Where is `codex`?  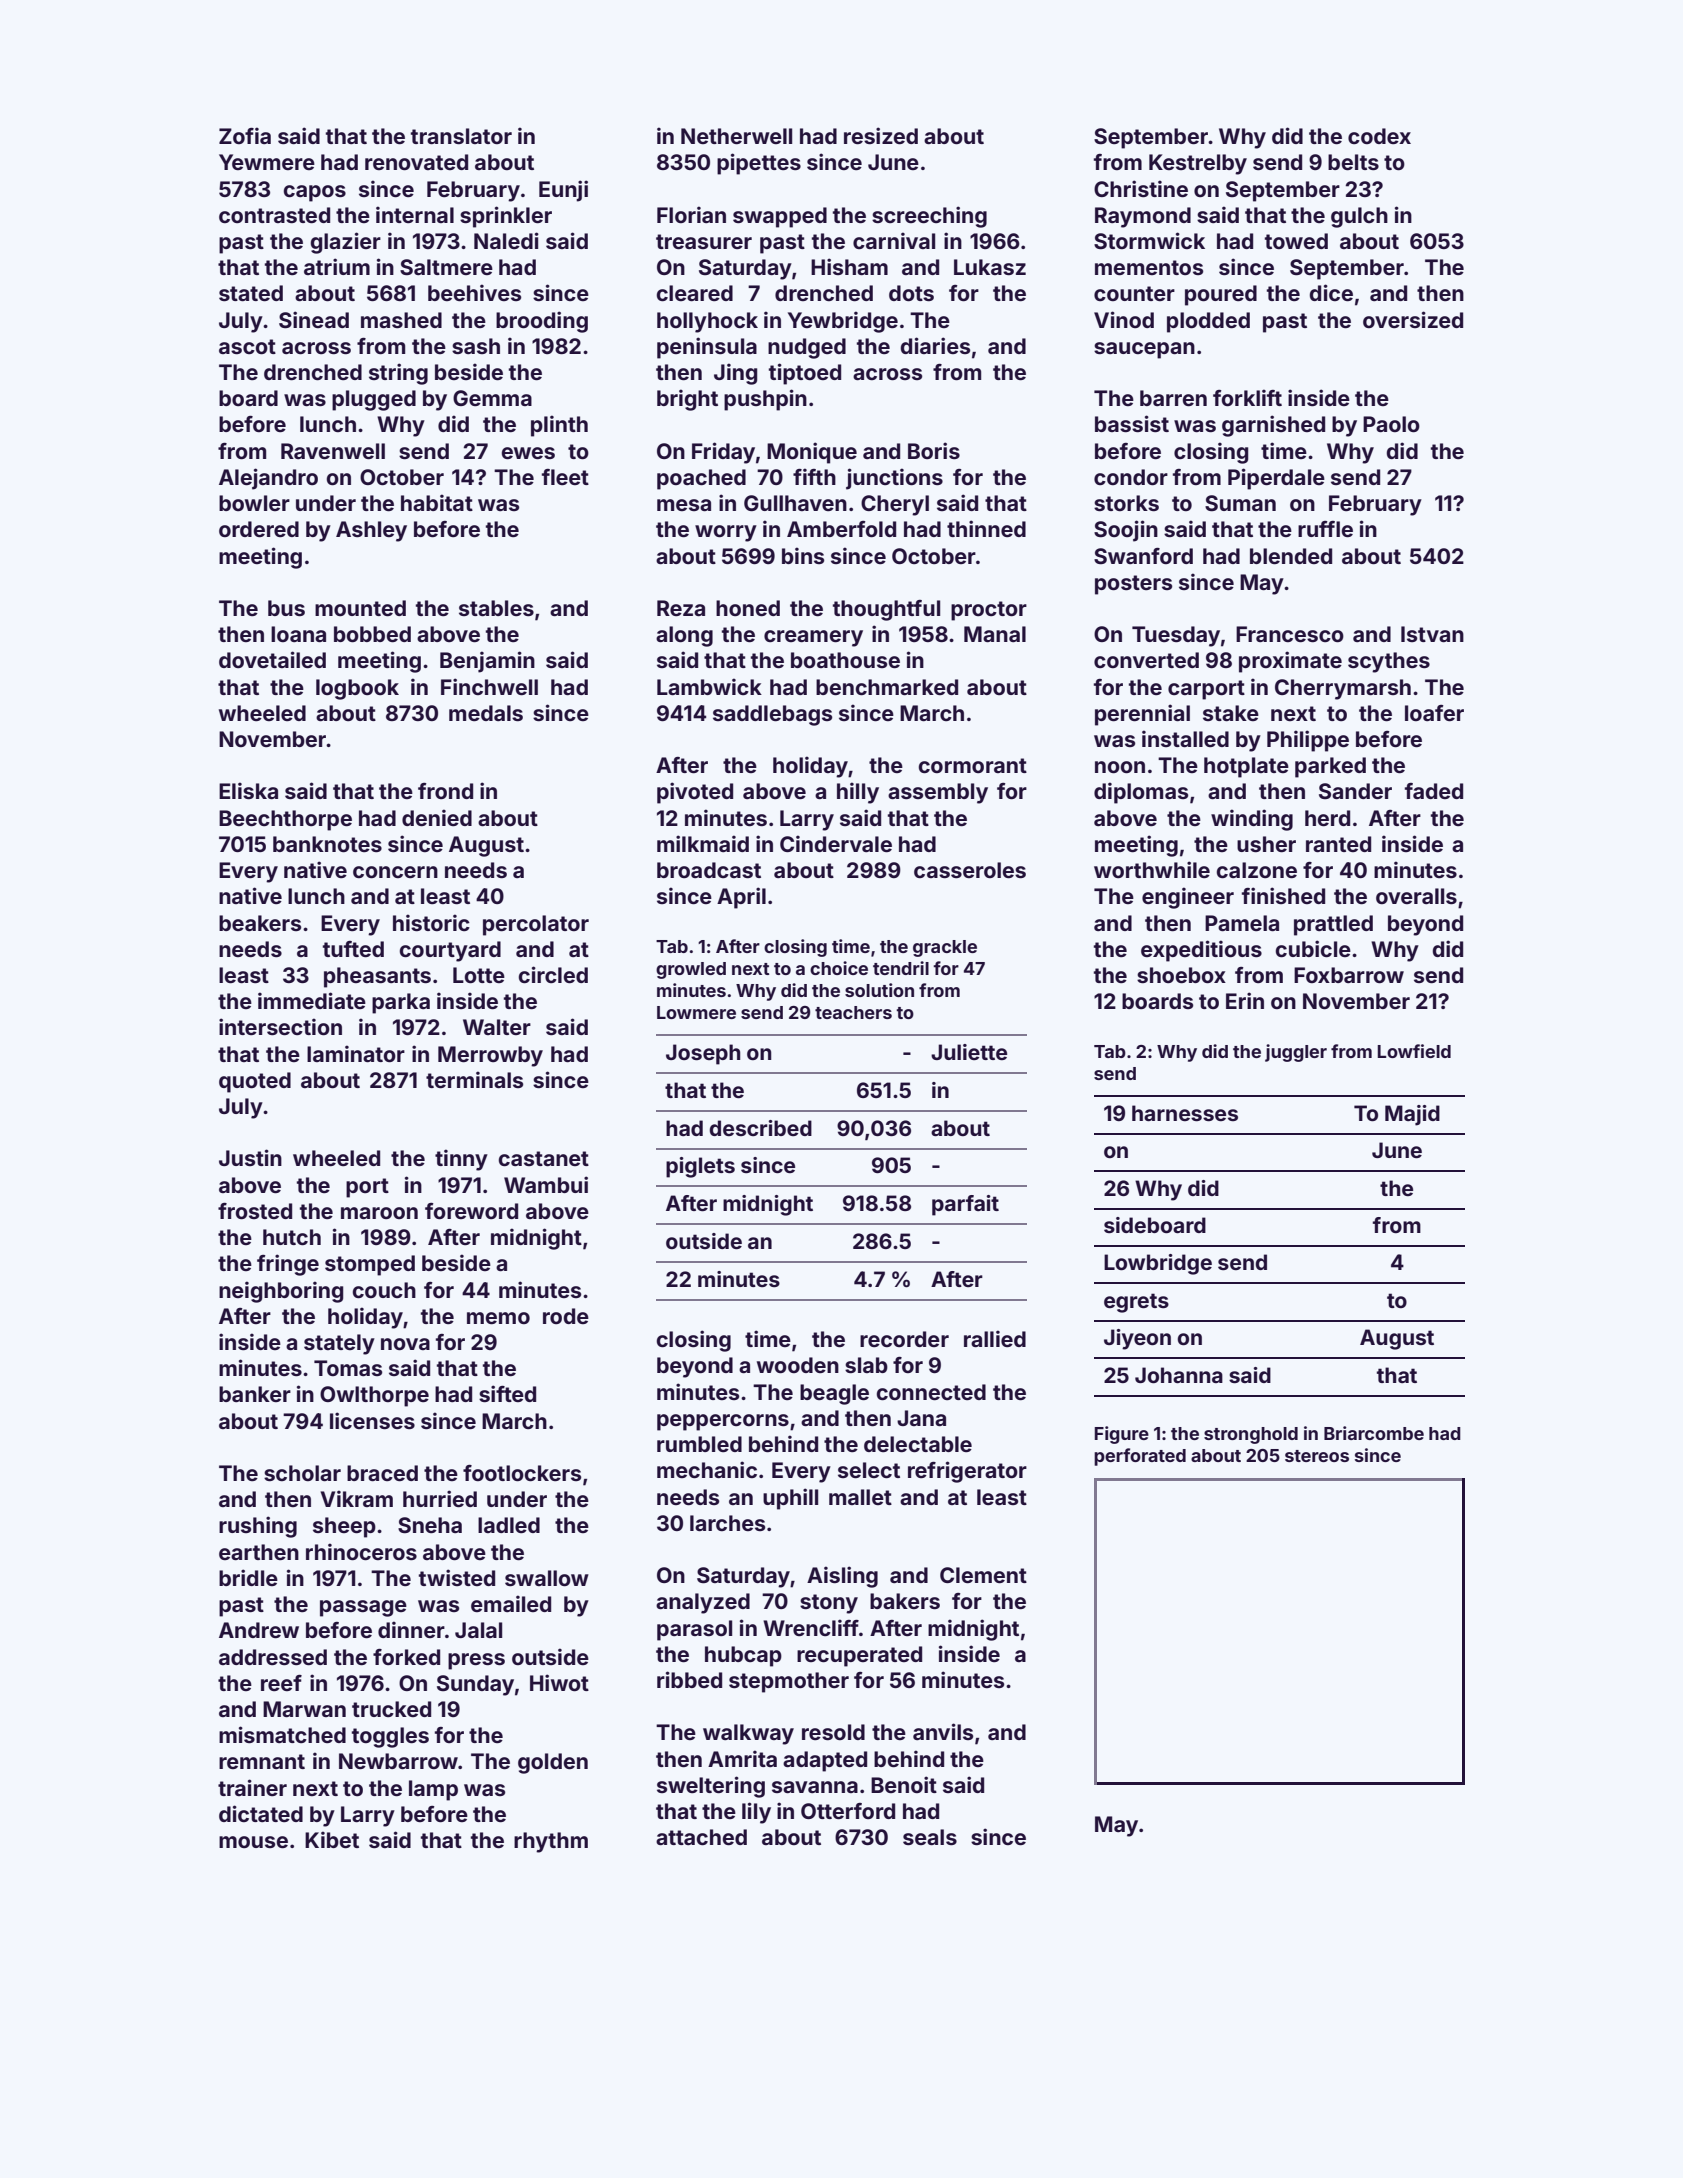 codex is located at coordinates (1379, 136).
